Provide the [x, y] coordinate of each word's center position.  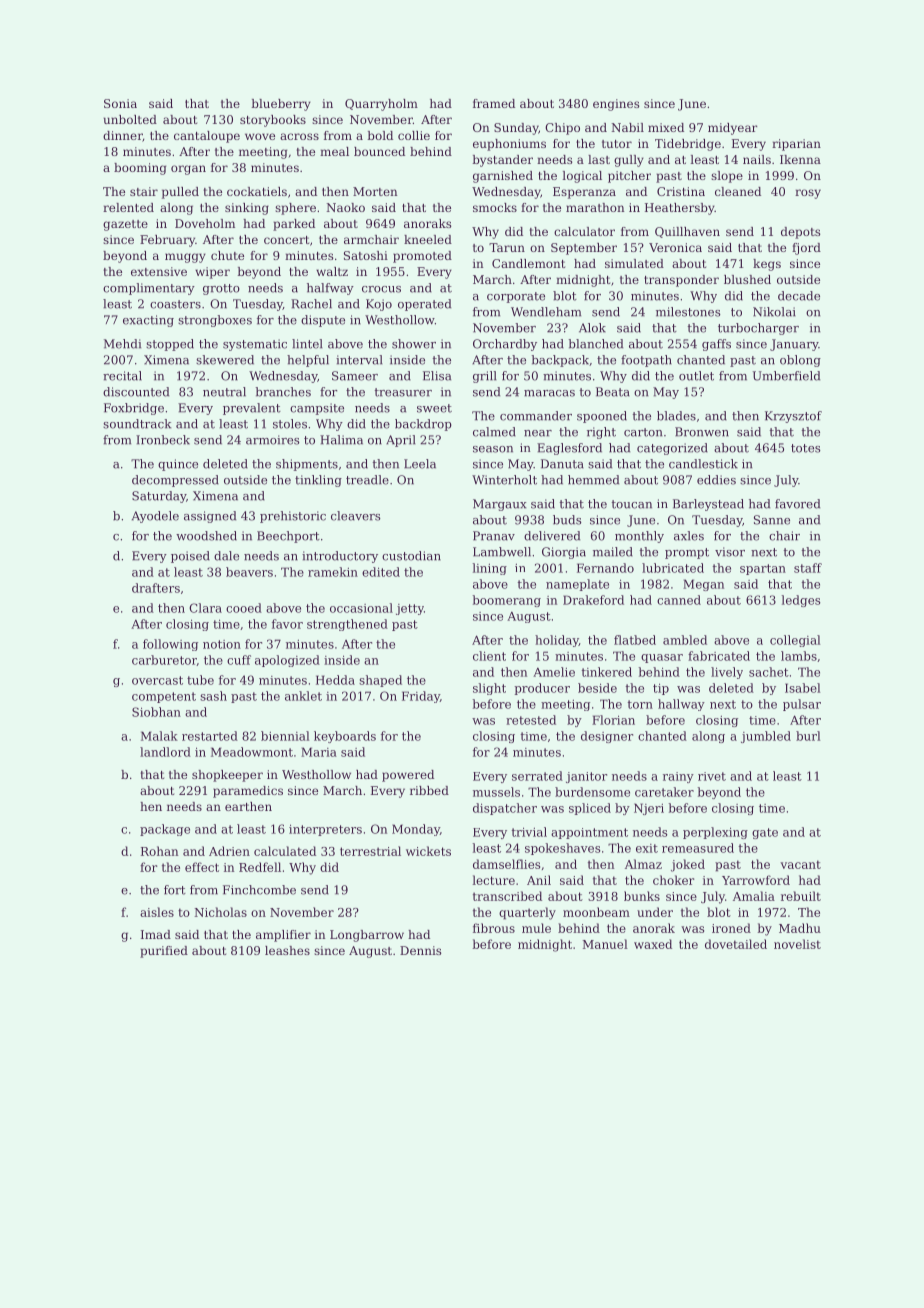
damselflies [506, 864]
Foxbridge [134, 409]
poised [190, 557]
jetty [410, 609]
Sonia [120, 103]
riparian [796, 145]
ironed [731, 928]
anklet [303, 696]
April [401, 441]
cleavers [356, 516]
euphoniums [509, 145]
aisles [157, 912]
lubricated [673, 568]
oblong [800, 361]
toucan [631, 504]
